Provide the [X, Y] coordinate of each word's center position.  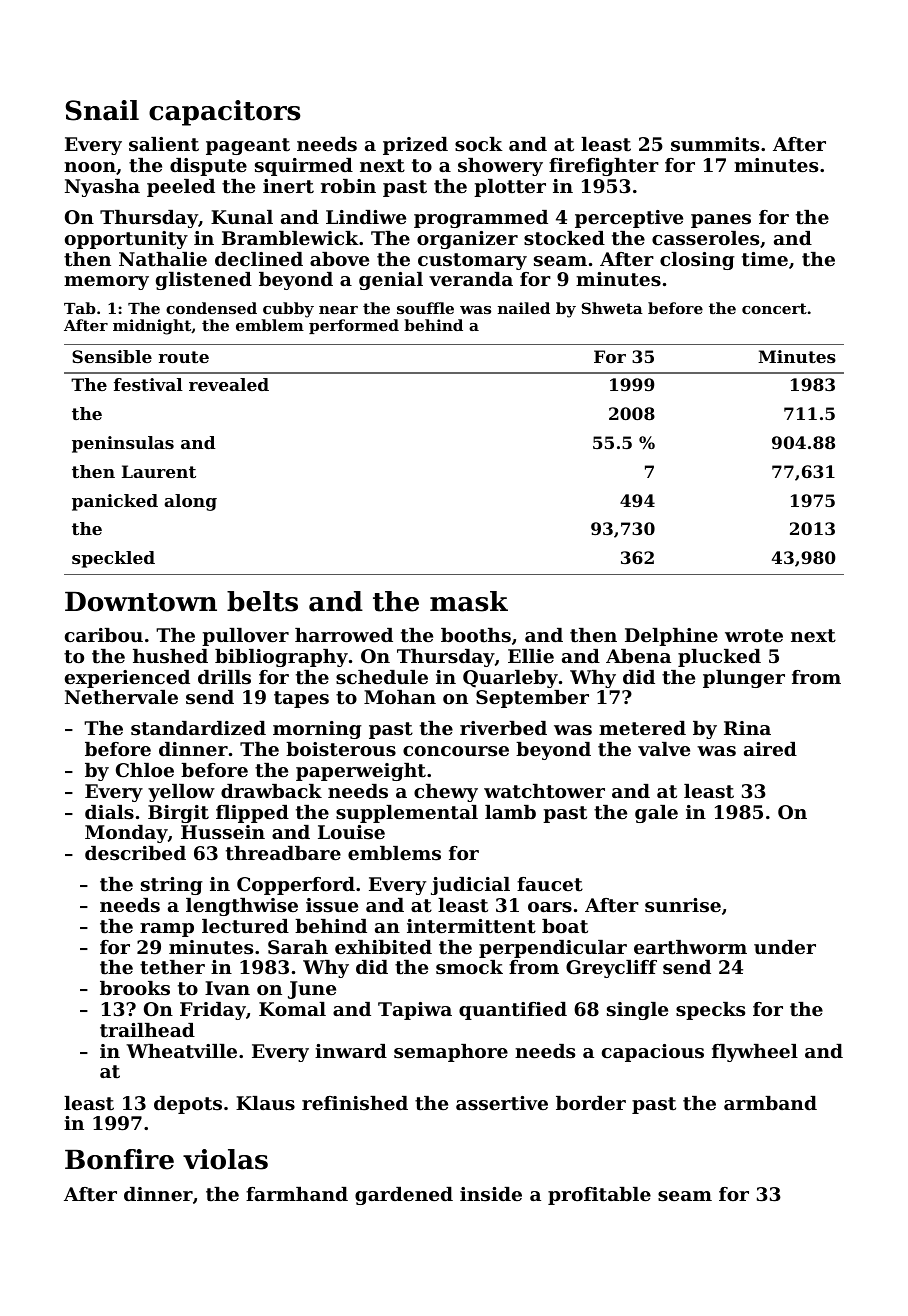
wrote [754, 636]
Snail [102, 110]
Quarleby [510, 679]
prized [415, 146]
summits [715, 144]
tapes [301, 699]
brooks [135, 988]
